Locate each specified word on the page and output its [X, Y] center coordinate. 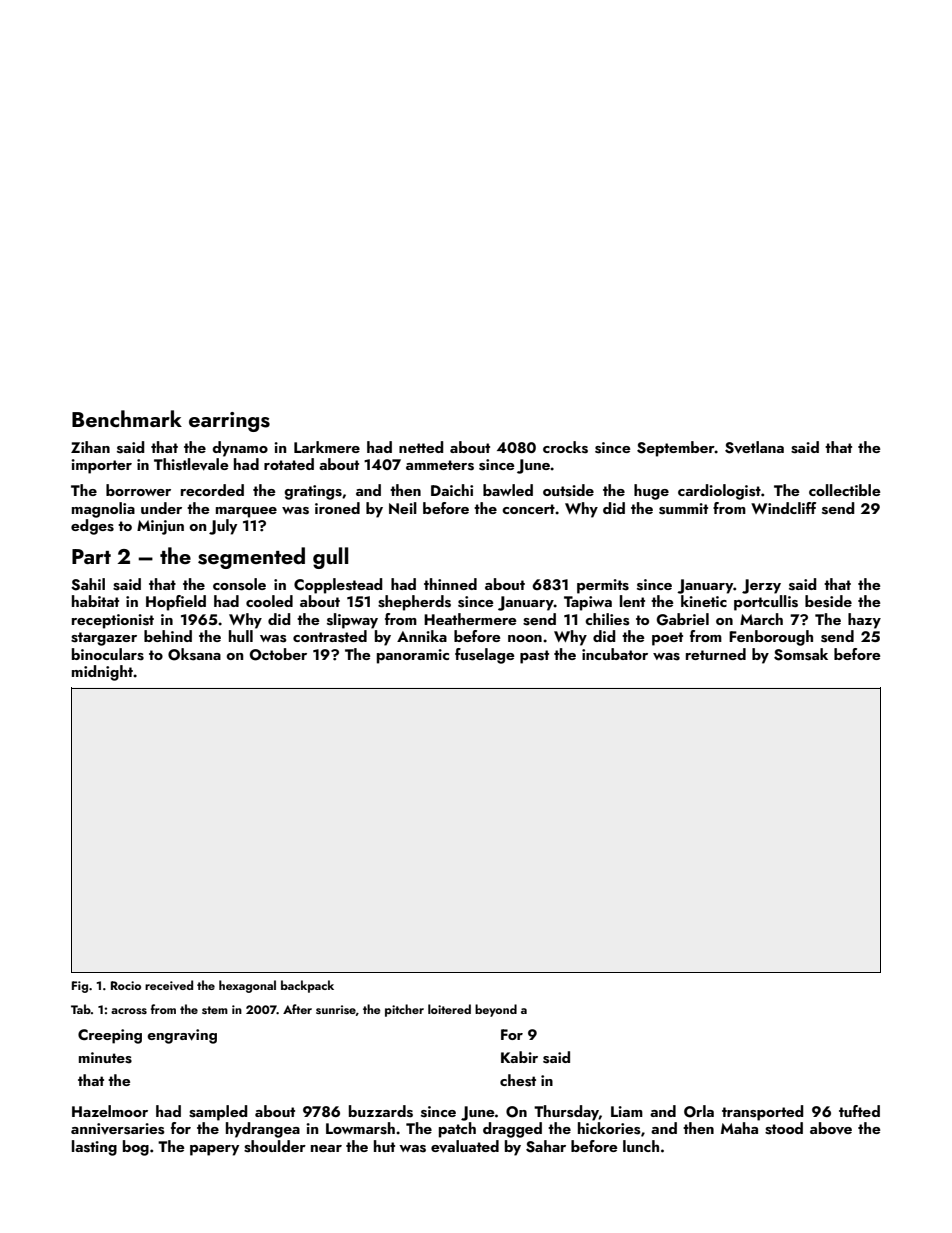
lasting [94, 1148]
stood [784, 1128]
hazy [864, 621]
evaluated [465, 1146]
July [223, 527]
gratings [313, 492]
